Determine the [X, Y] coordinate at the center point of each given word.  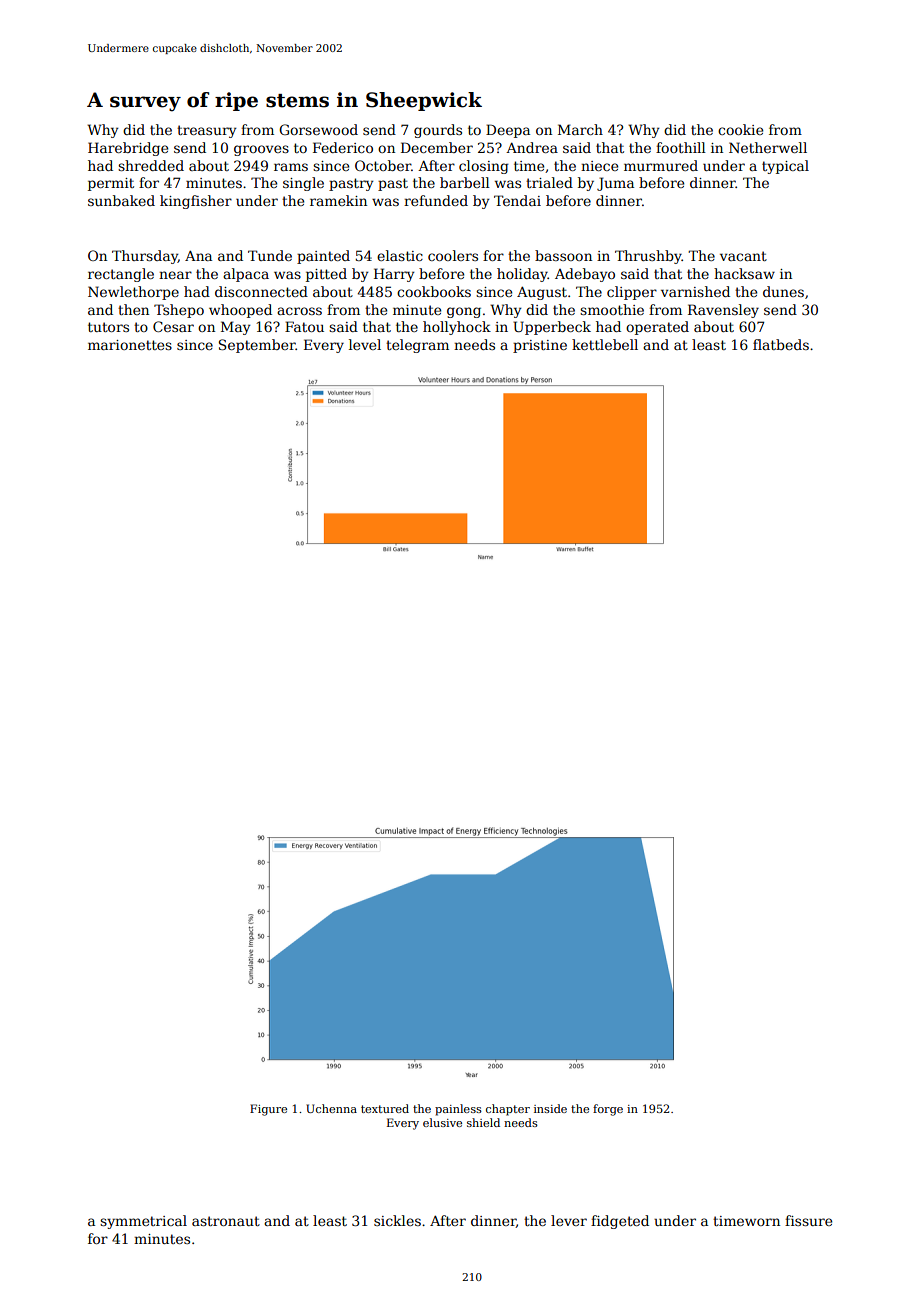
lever [569, 1220]
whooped [240, 311]
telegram [417, 346]
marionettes [130, 345]
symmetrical [143, 1222]
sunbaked [121, 200]
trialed [549, 182]
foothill [681, 147]
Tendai [517, 200]
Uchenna [331, 1108]
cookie [740, 129]
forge [608, 1110]
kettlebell [605, 344]
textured [385, 1108]
